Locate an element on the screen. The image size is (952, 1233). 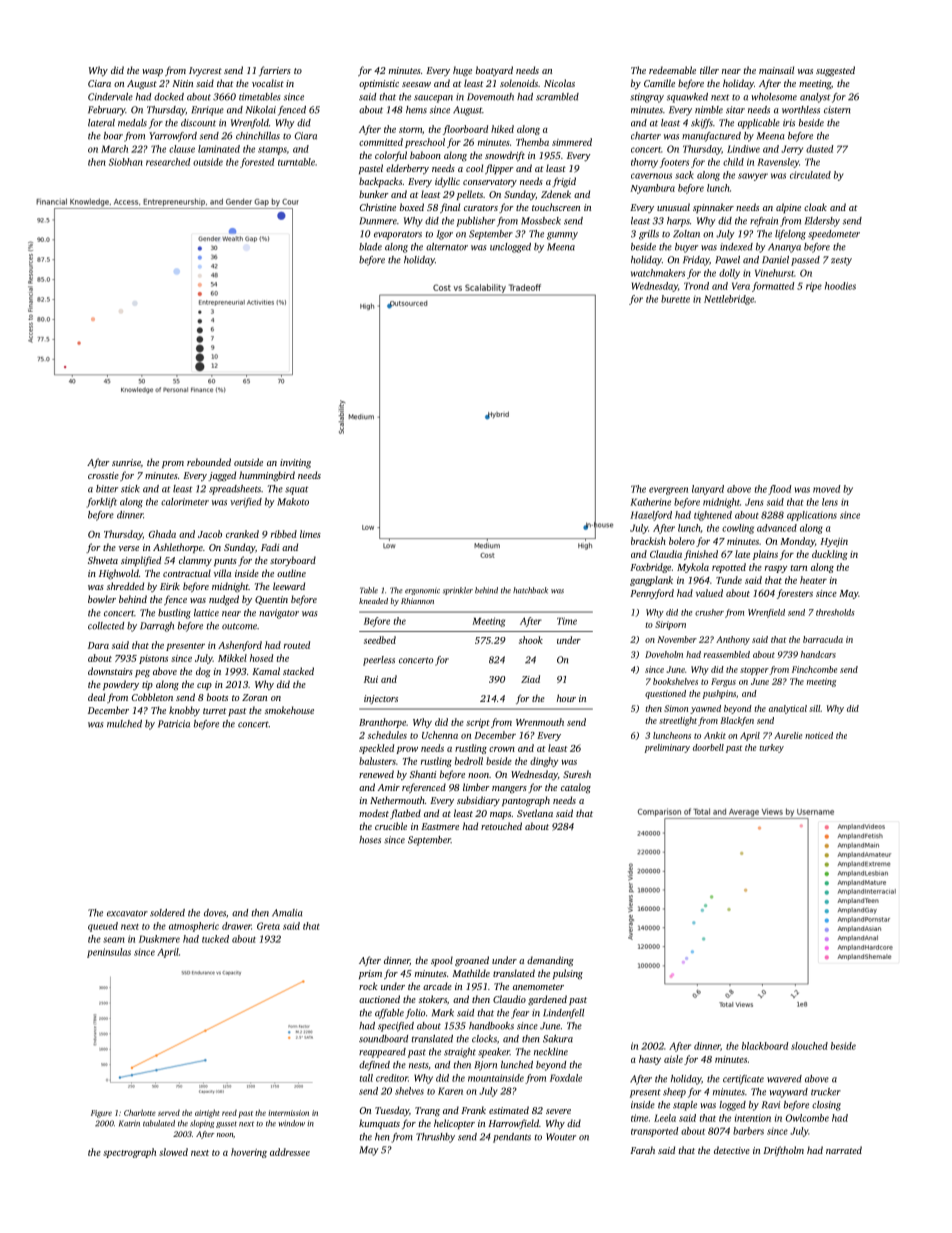
researched is located at coordinates (168, 162).
